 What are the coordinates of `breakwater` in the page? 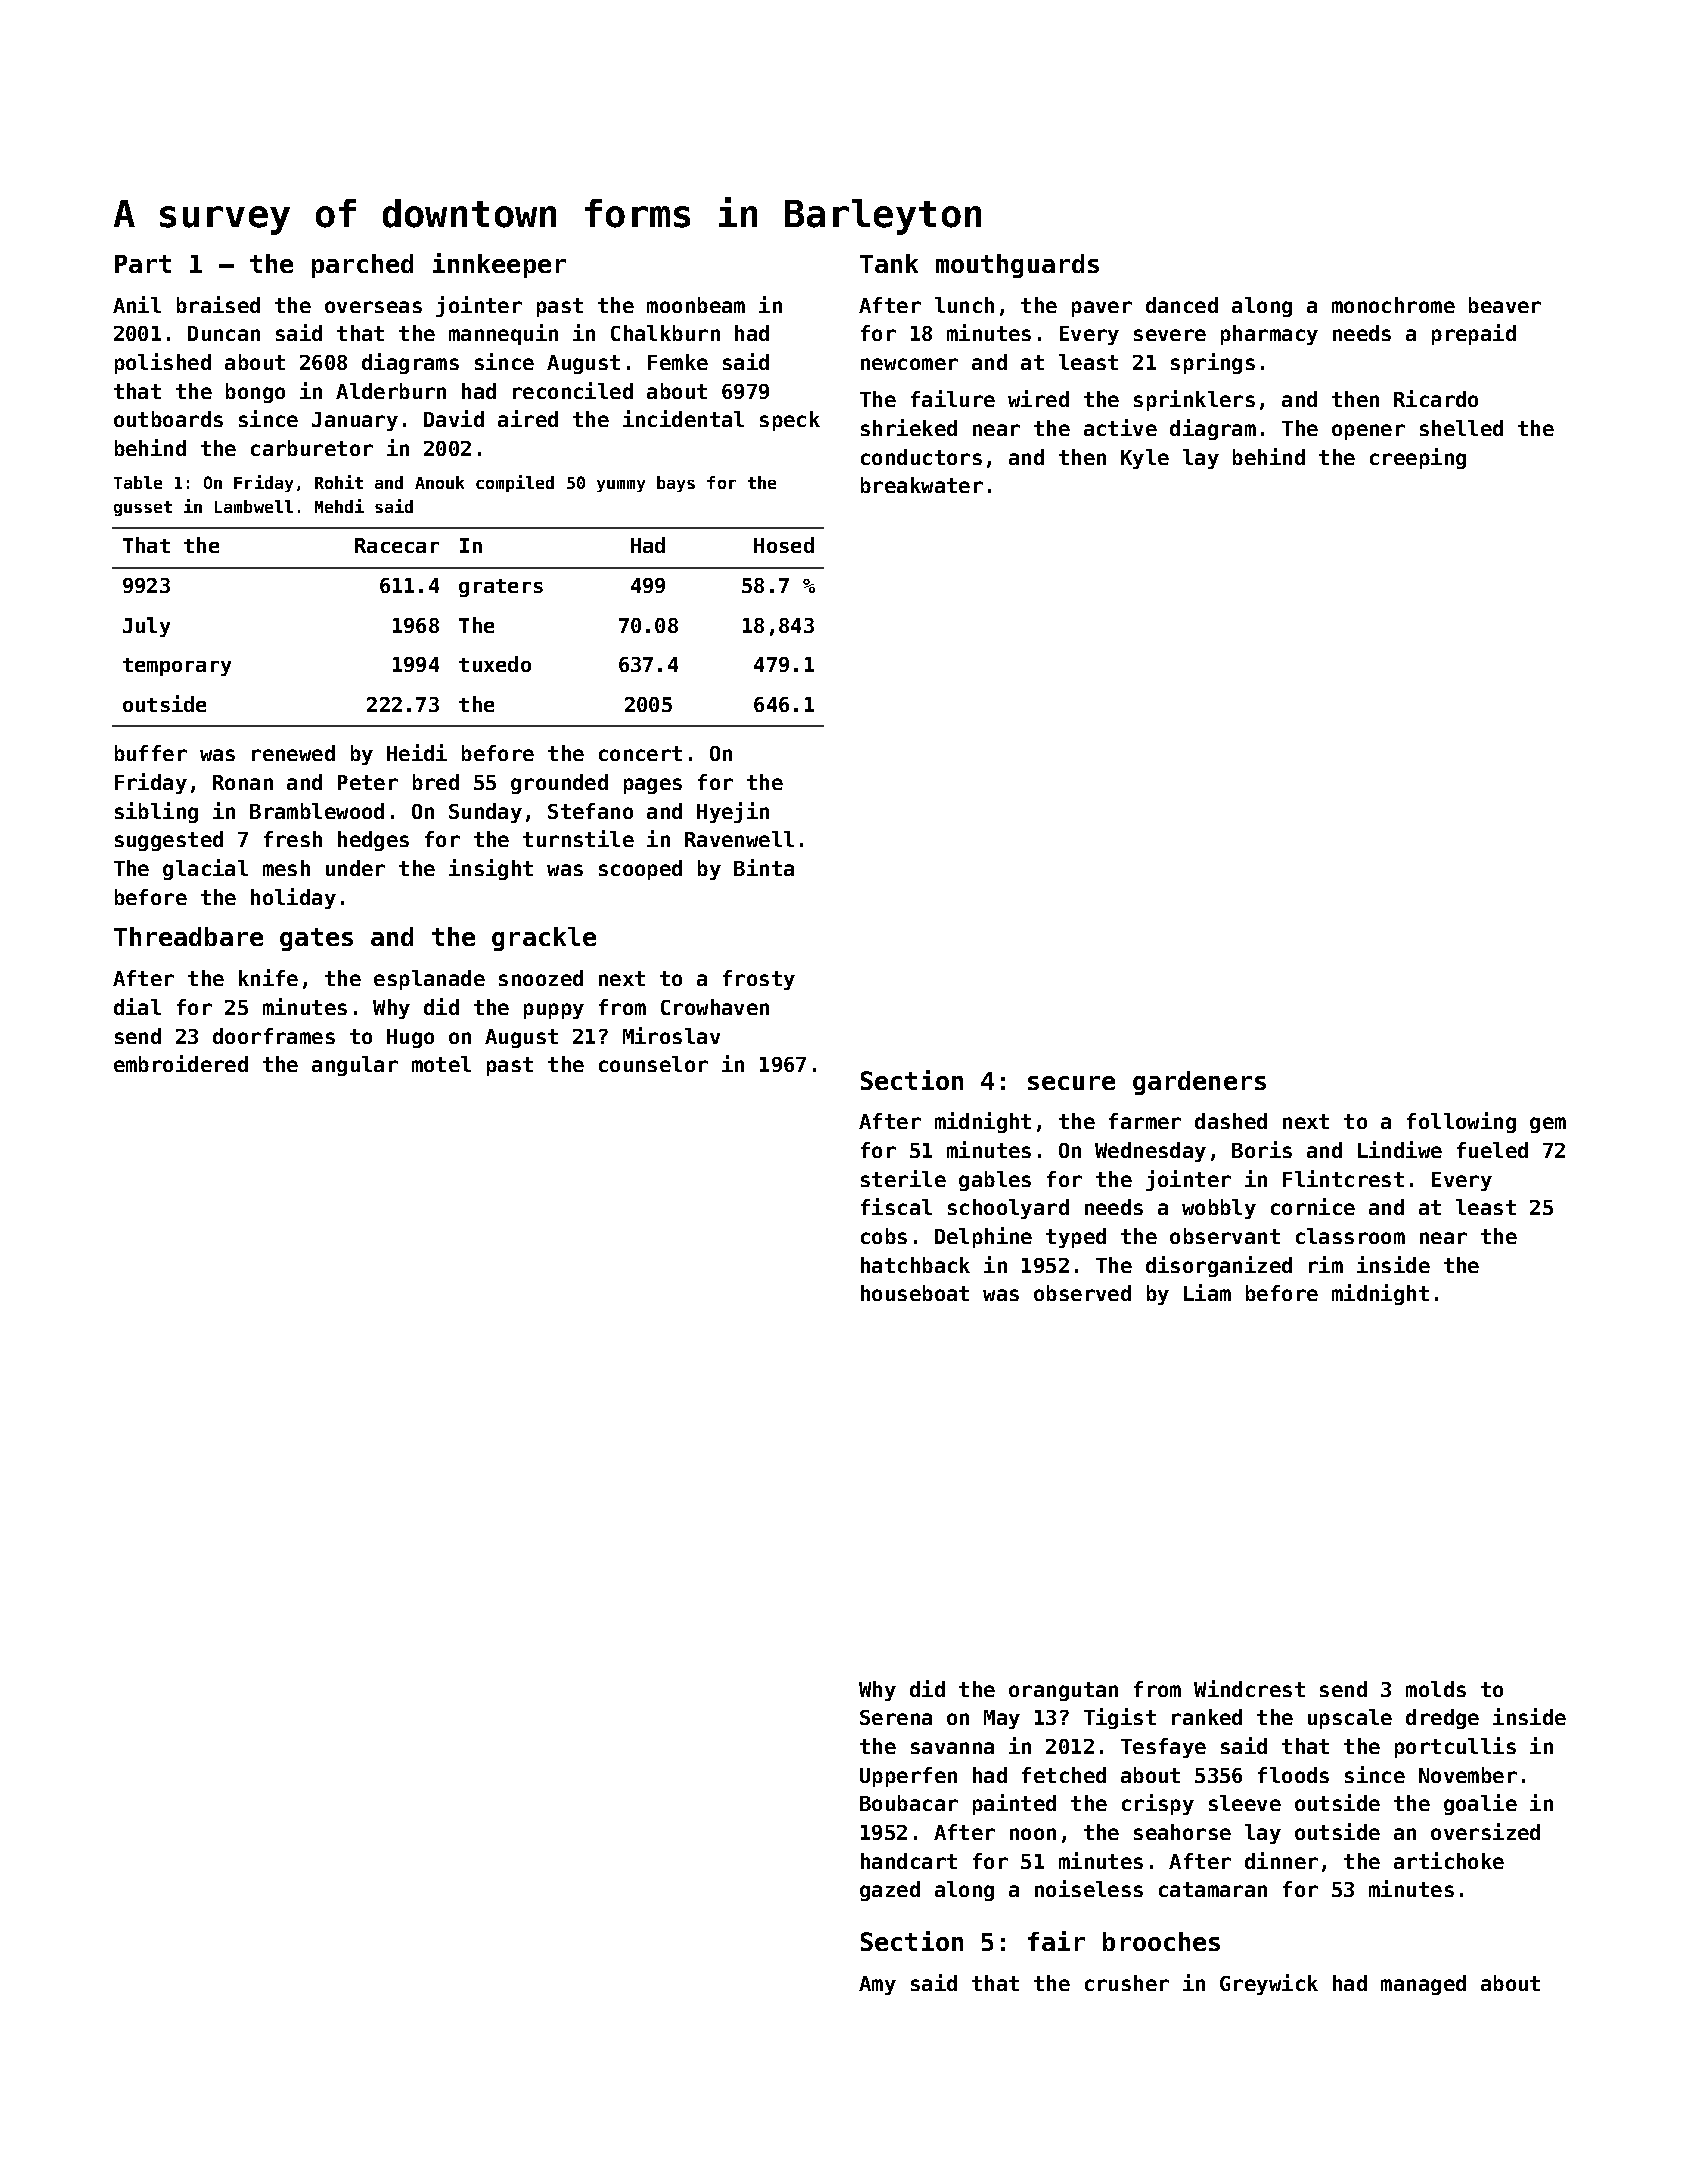 It's located at (922, 485).
